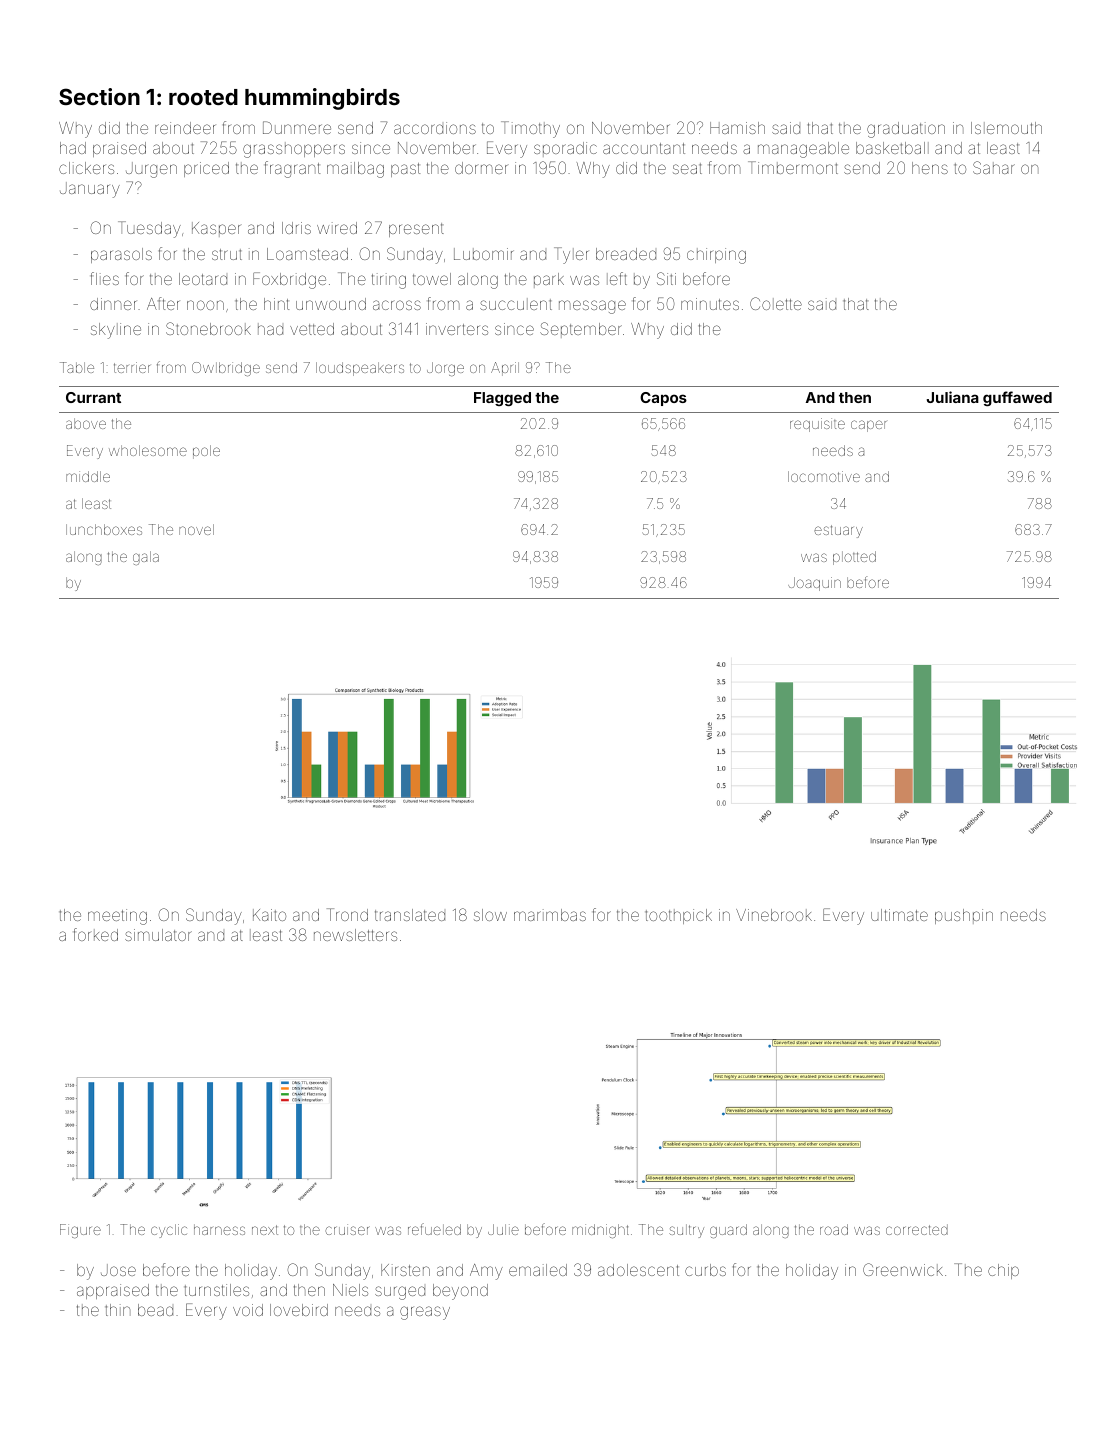 Image resolution: width=1118 pixels, height=1446 pixels. I want to click on Joaquin, so click(814, 584).
